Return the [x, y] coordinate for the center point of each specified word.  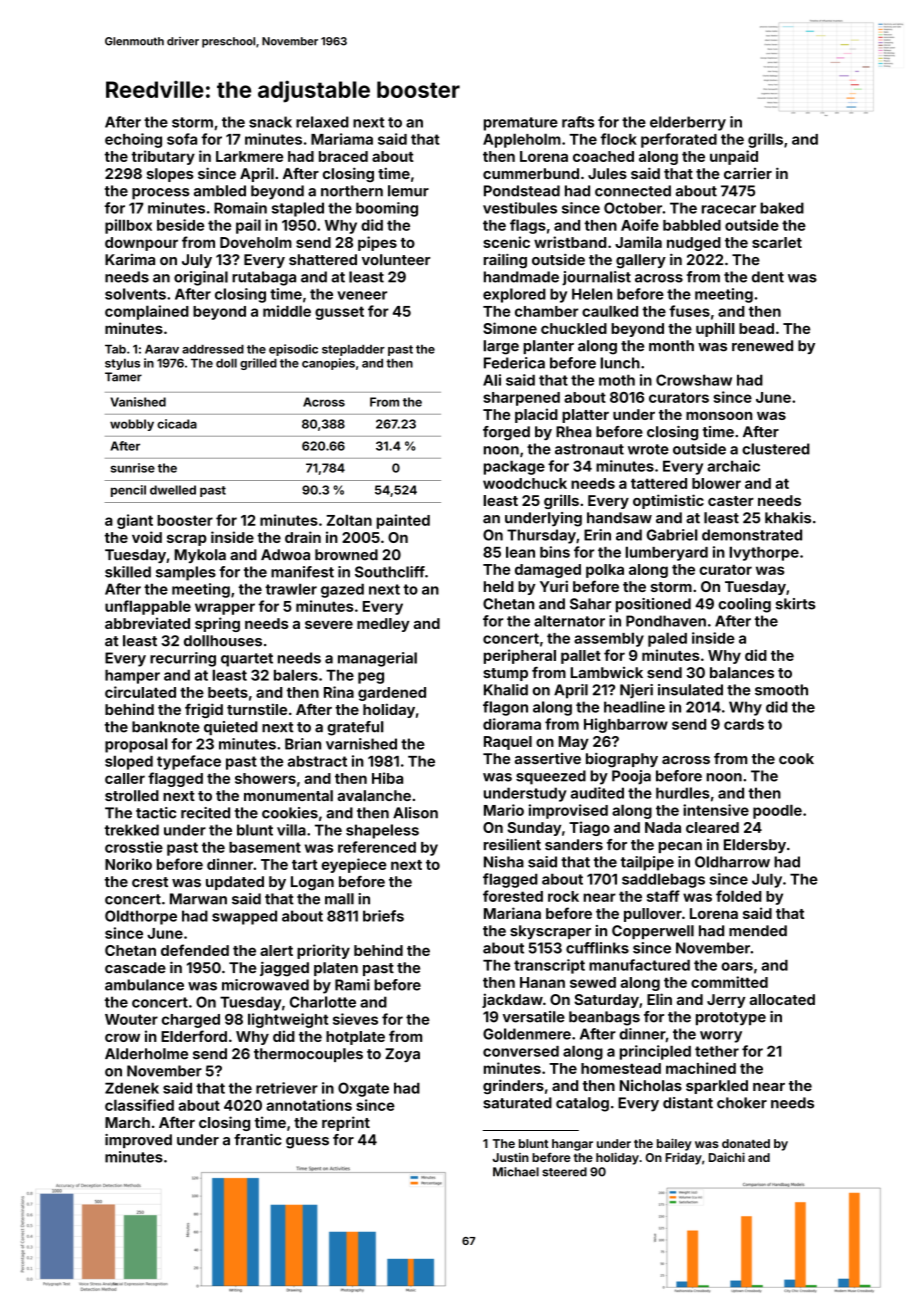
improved [138, 1141]
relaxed [322, 122]
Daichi [727, 1157]
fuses [689, 311]
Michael [516, 1172]
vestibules [520, 208]
